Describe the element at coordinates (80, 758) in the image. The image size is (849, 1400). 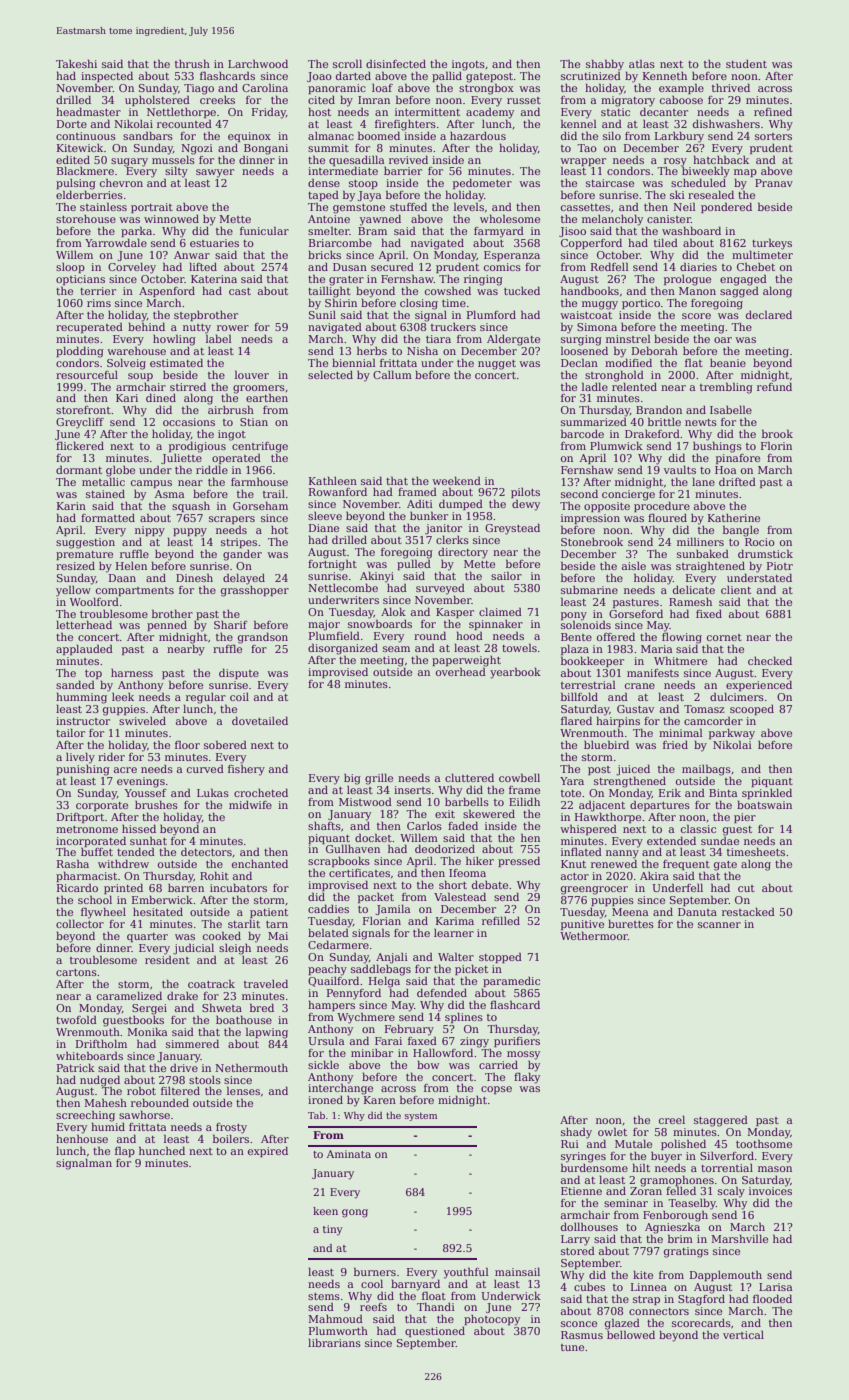
I see `lively` at that location.
